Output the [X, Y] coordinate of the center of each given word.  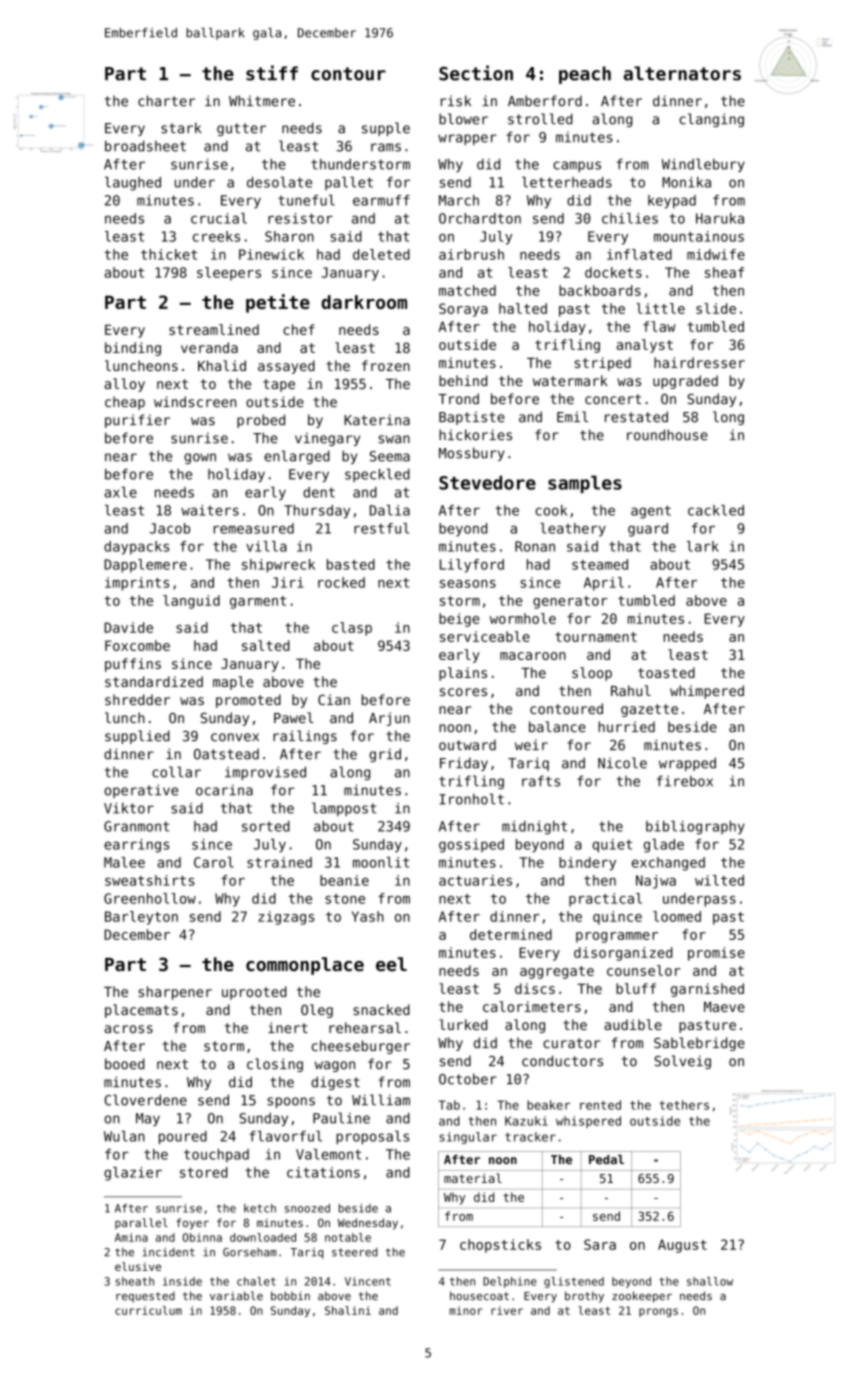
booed [124, 1064]
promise [716, 954]
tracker [530, 1137]
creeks [216, 236]
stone [345, 899]
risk [456, 101]
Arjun [389, 719]
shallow [710, 1281]
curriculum [148, 1310]
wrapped [687, 764]
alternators [682, 73]
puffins [133, 665]
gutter [241, 129]
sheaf [724, 272]
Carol [214, 862]
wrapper [467, 139]
